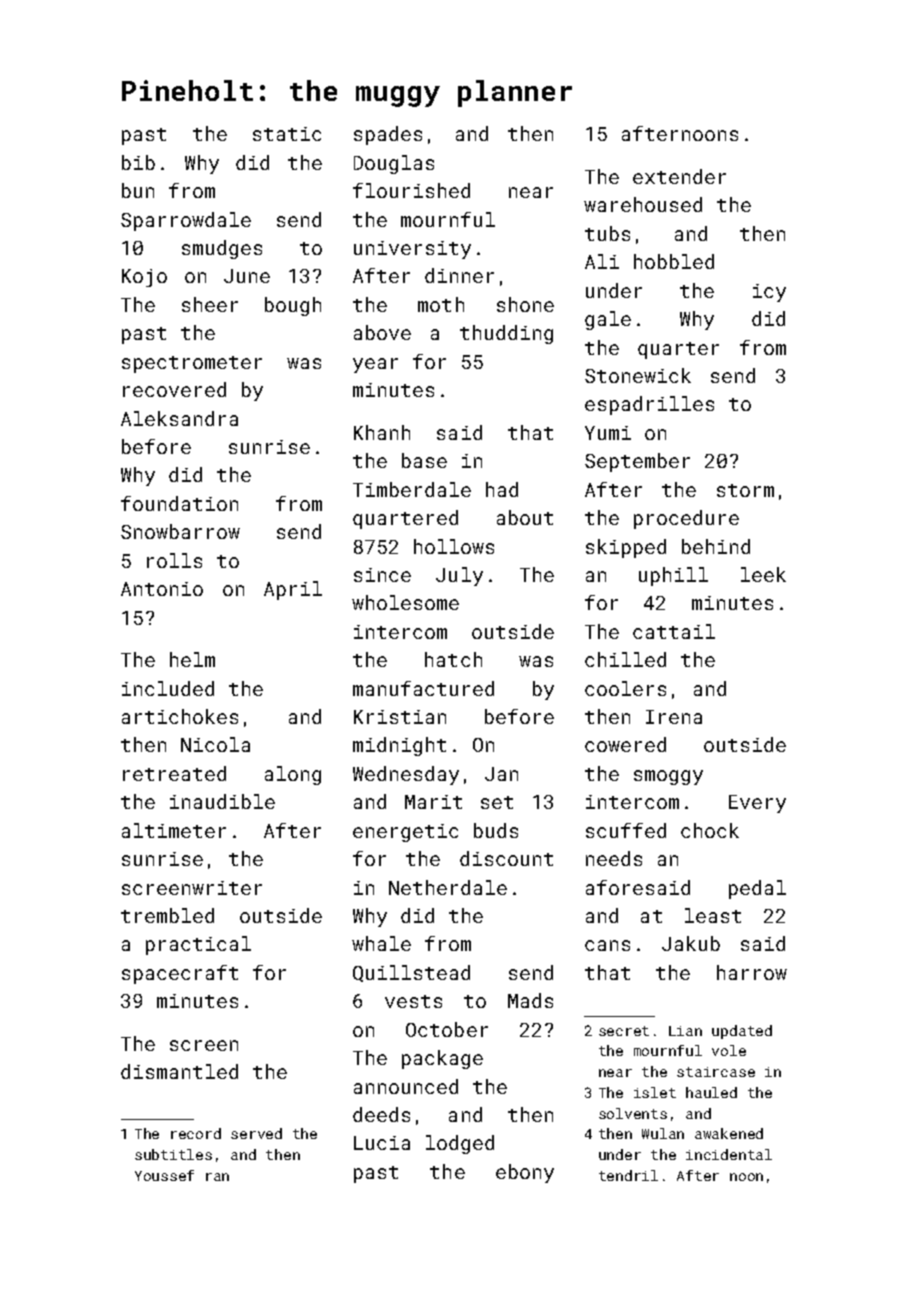 The width and height of the screenshot is (908, 1316). What do you see at coordinates (729, 1050) in the screenshot?
I see `vole` at bounding box center [729, 1050].
